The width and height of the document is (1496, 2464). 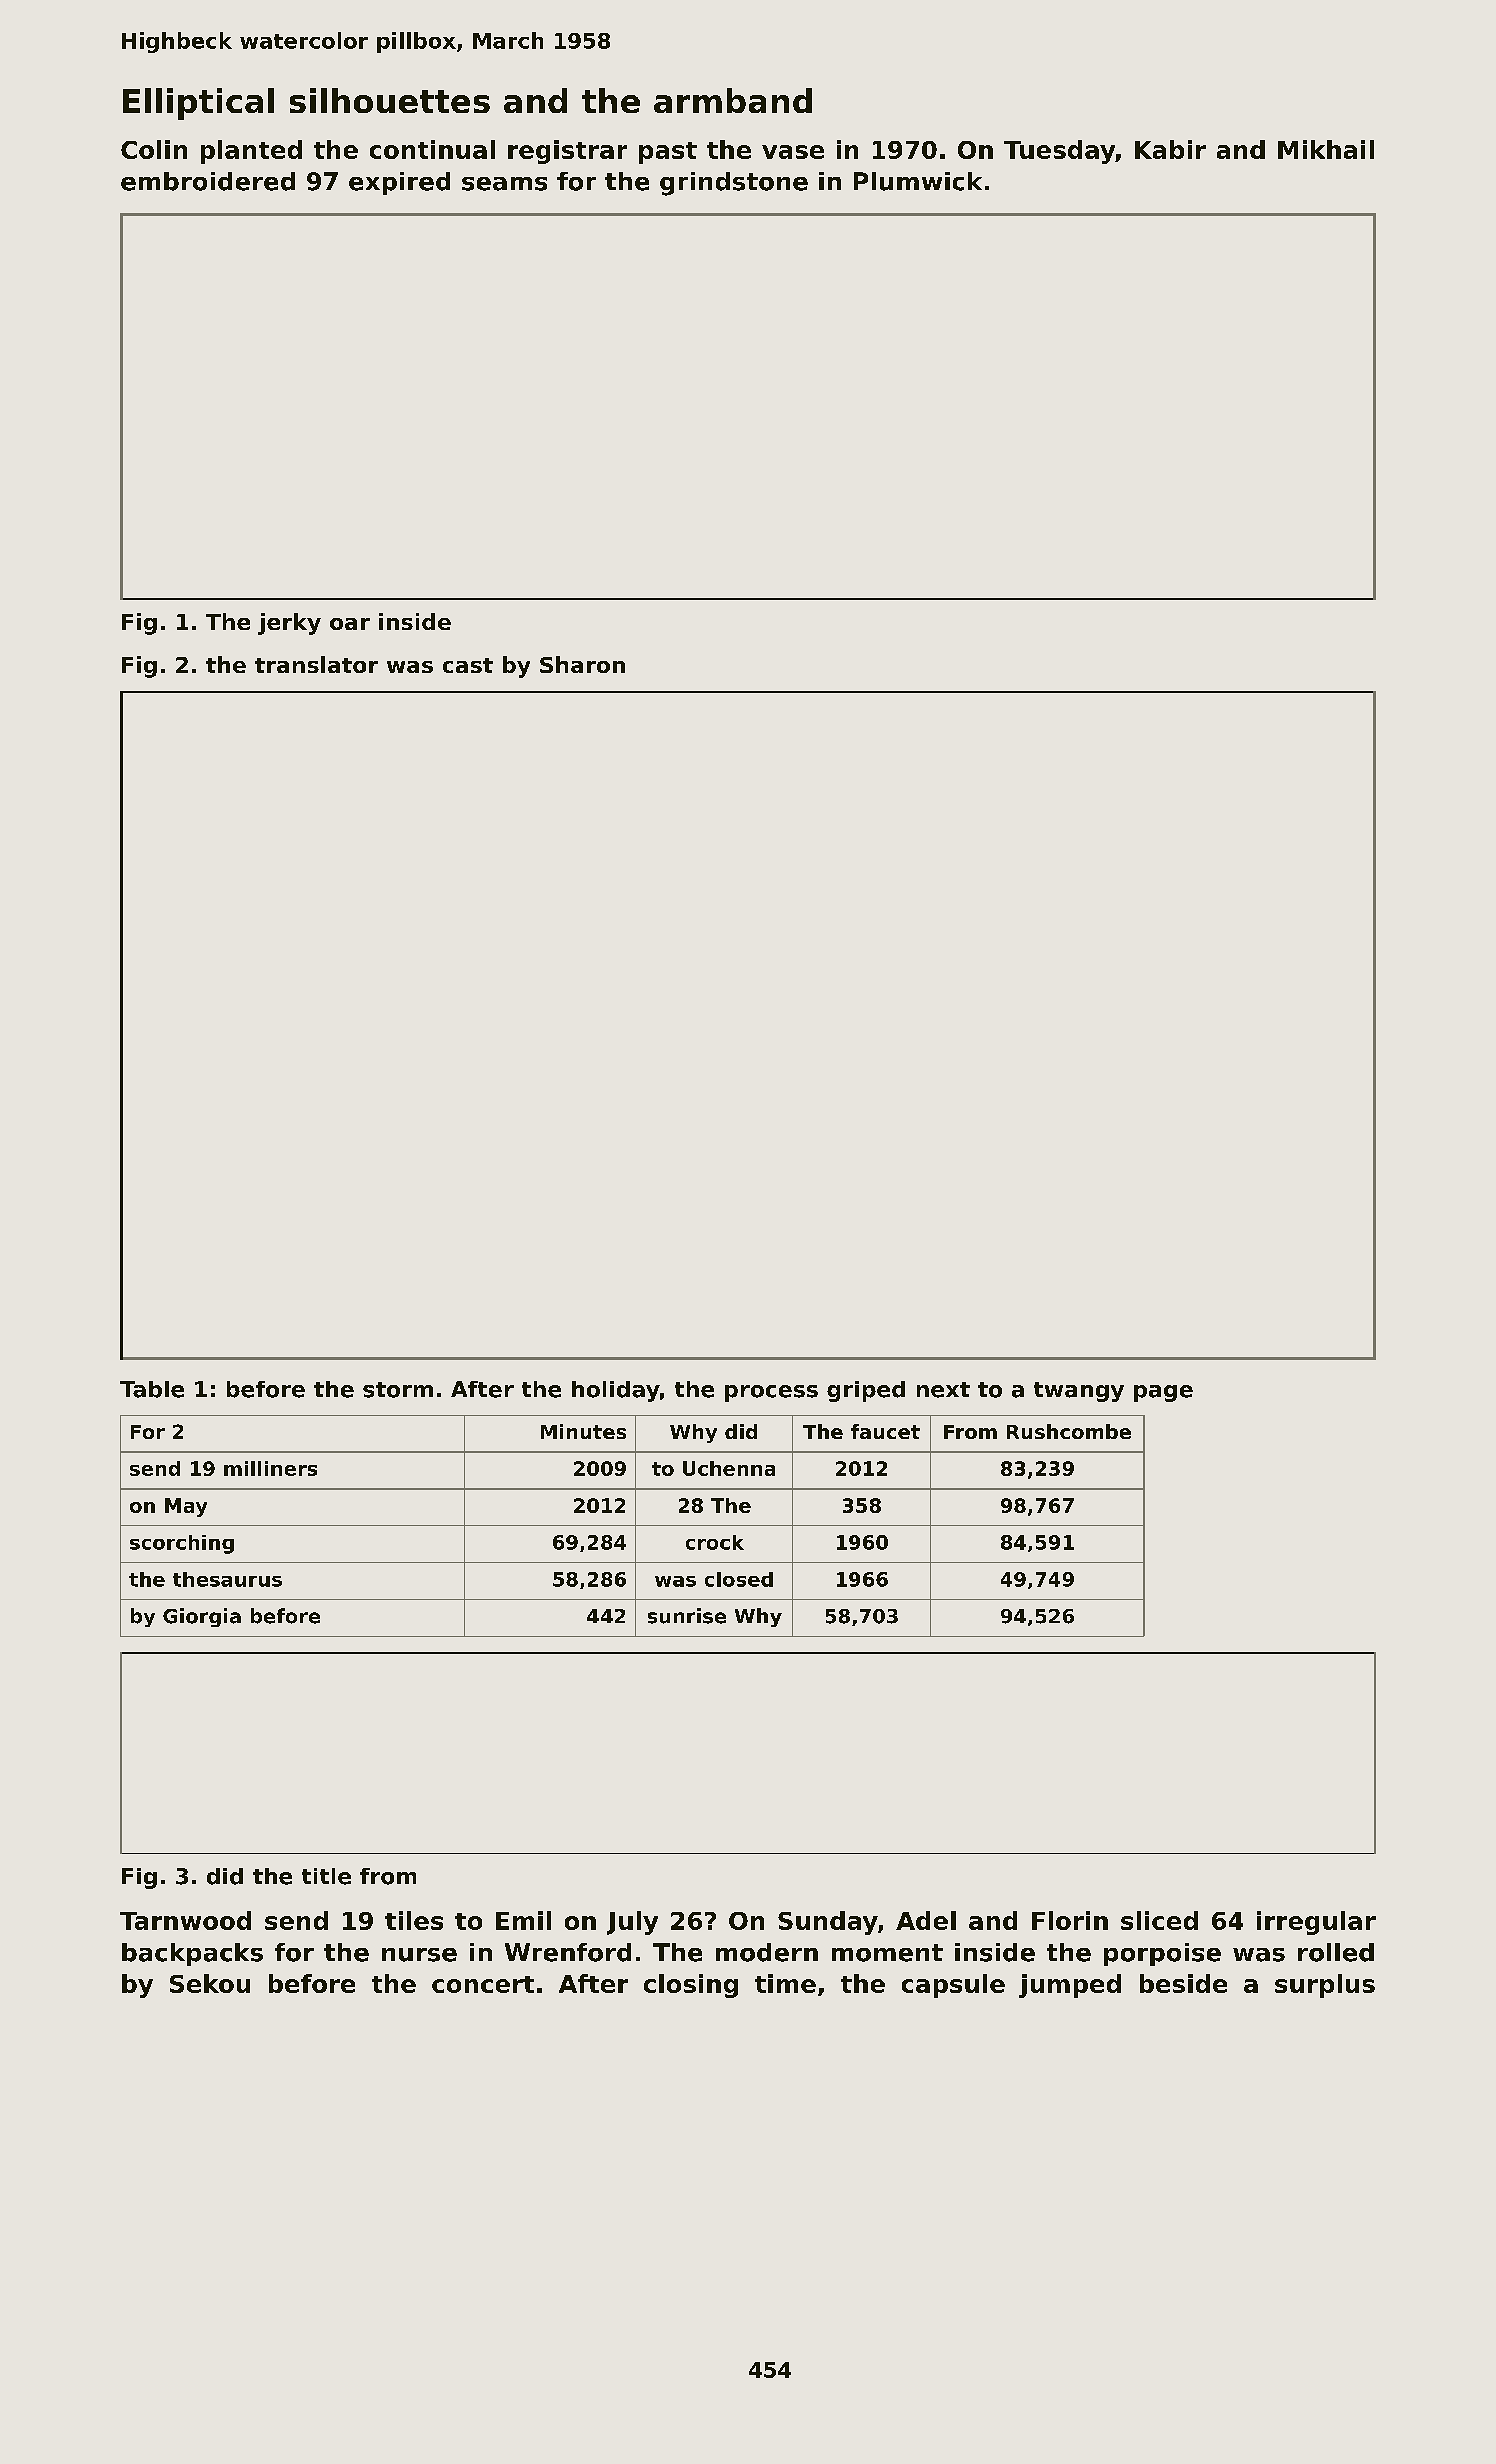 I want to click on twangy, so click(x=1079, y=1392).
